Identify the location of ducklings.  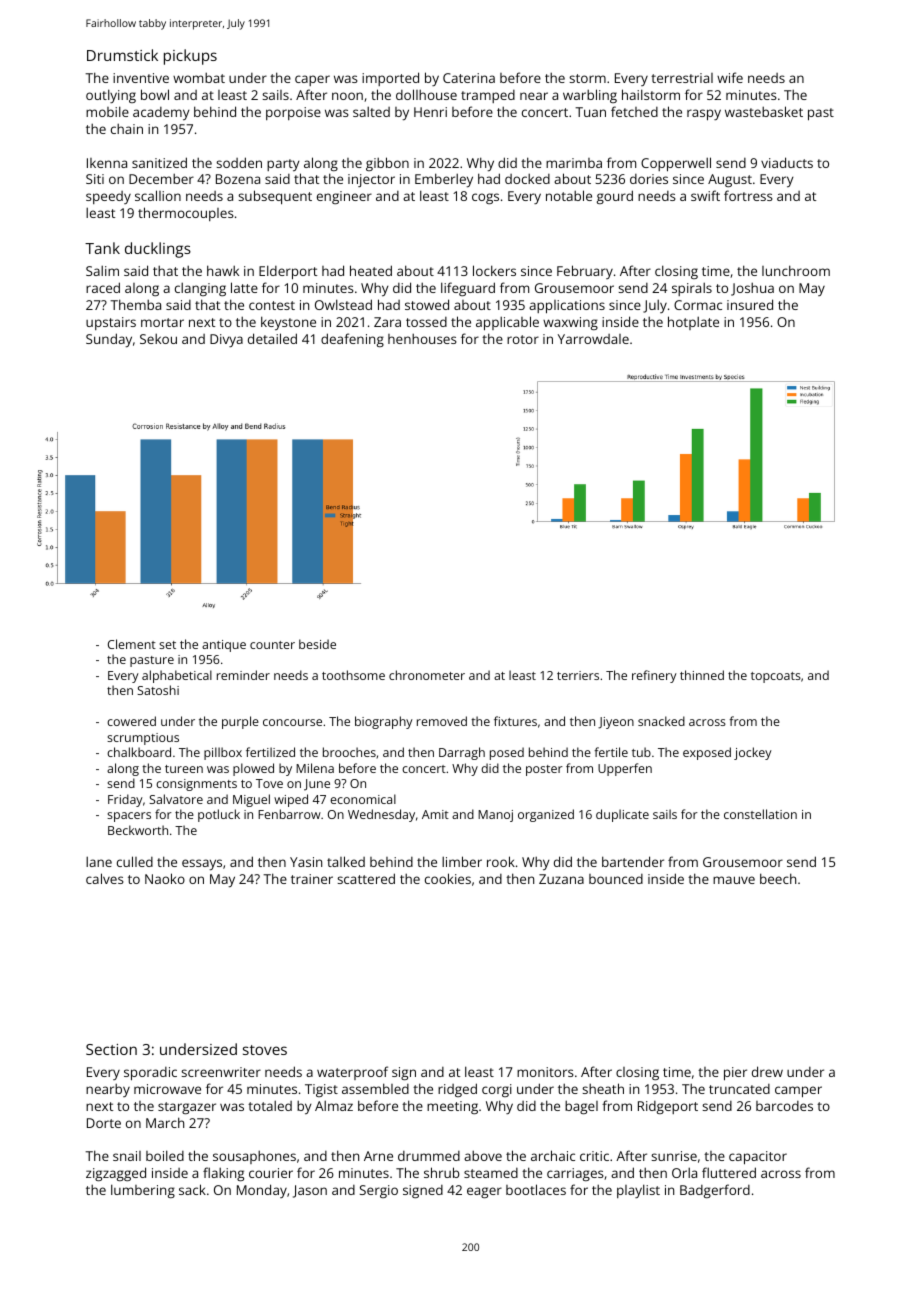
(158, 250).
